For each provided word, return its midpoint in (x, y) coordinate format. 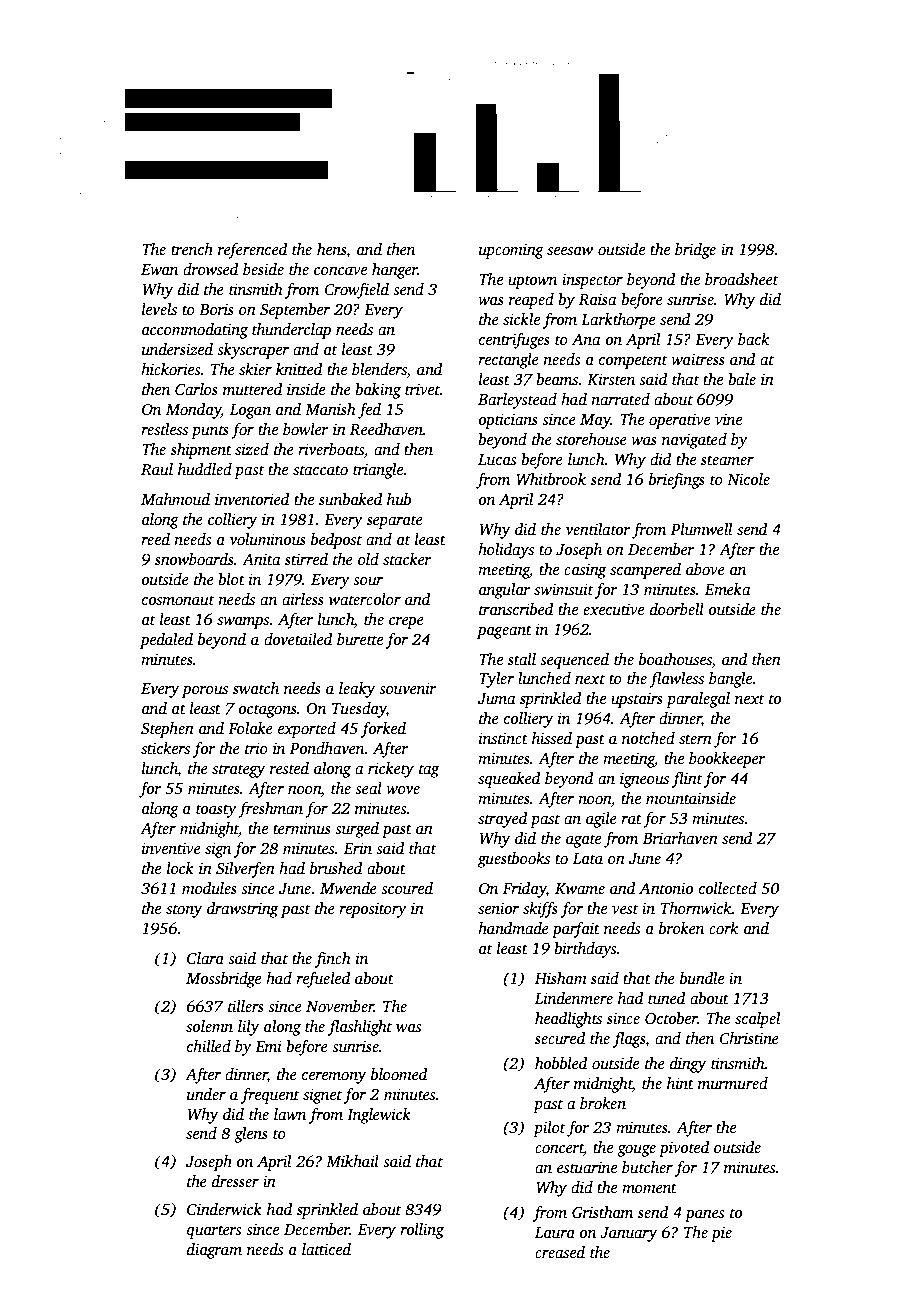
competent (633, 362)
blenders (379, 370)
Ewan (159, 269)
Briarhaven (680, 838)
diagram (214, 1251)
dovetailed (298, 639)
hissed (552, 738)
